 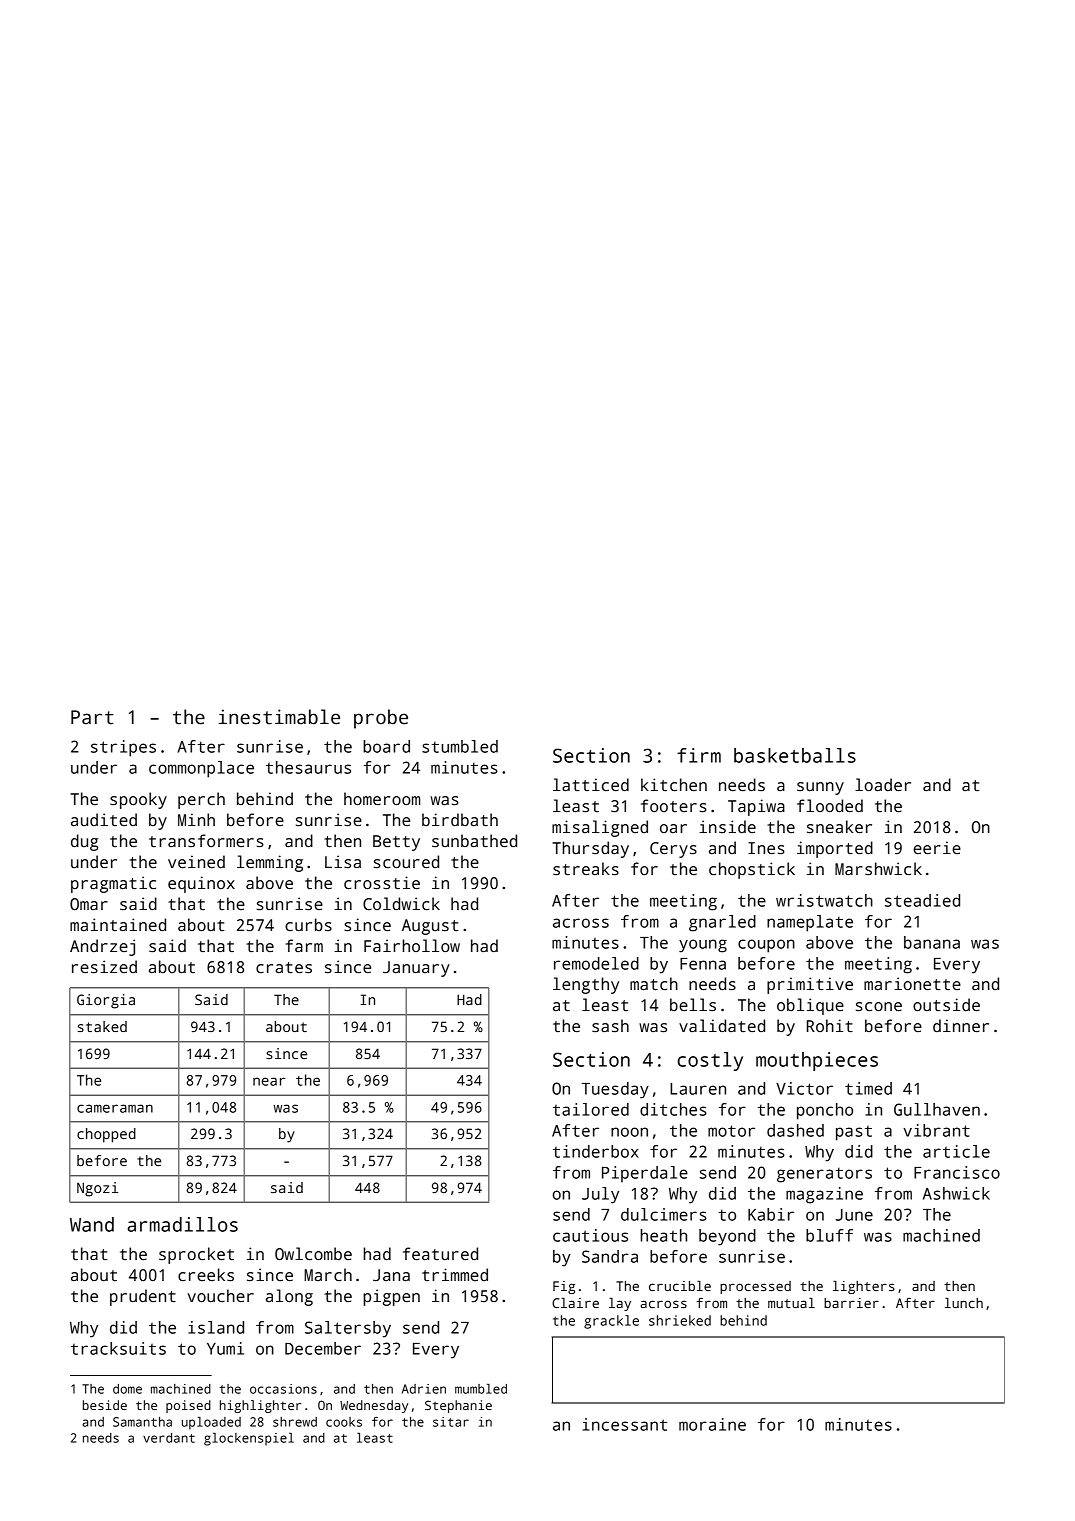 I want to click on shrieked, so click(x=680, y=1320).
